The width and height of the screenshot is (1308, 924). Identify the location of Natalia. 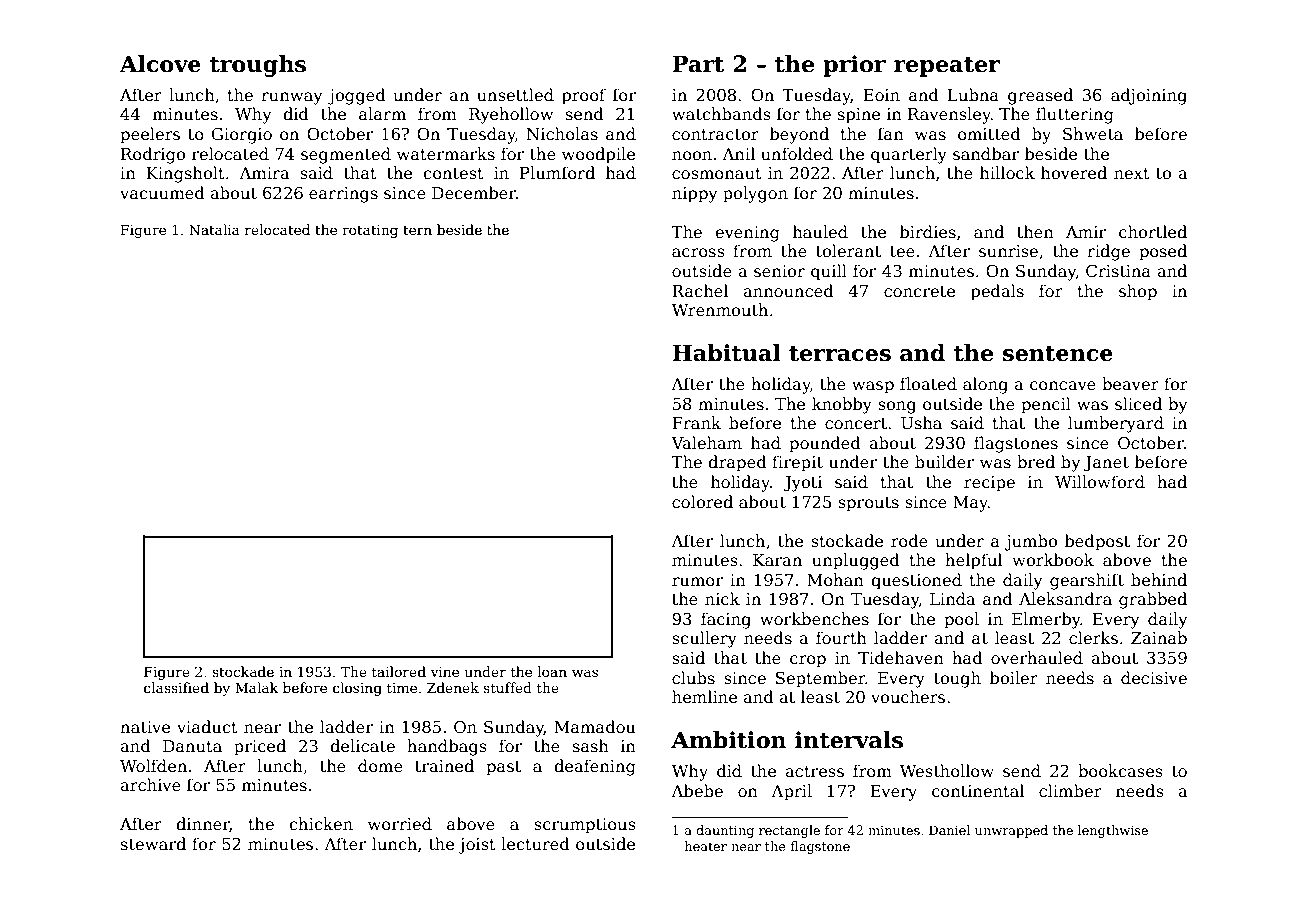
(214, 229).
